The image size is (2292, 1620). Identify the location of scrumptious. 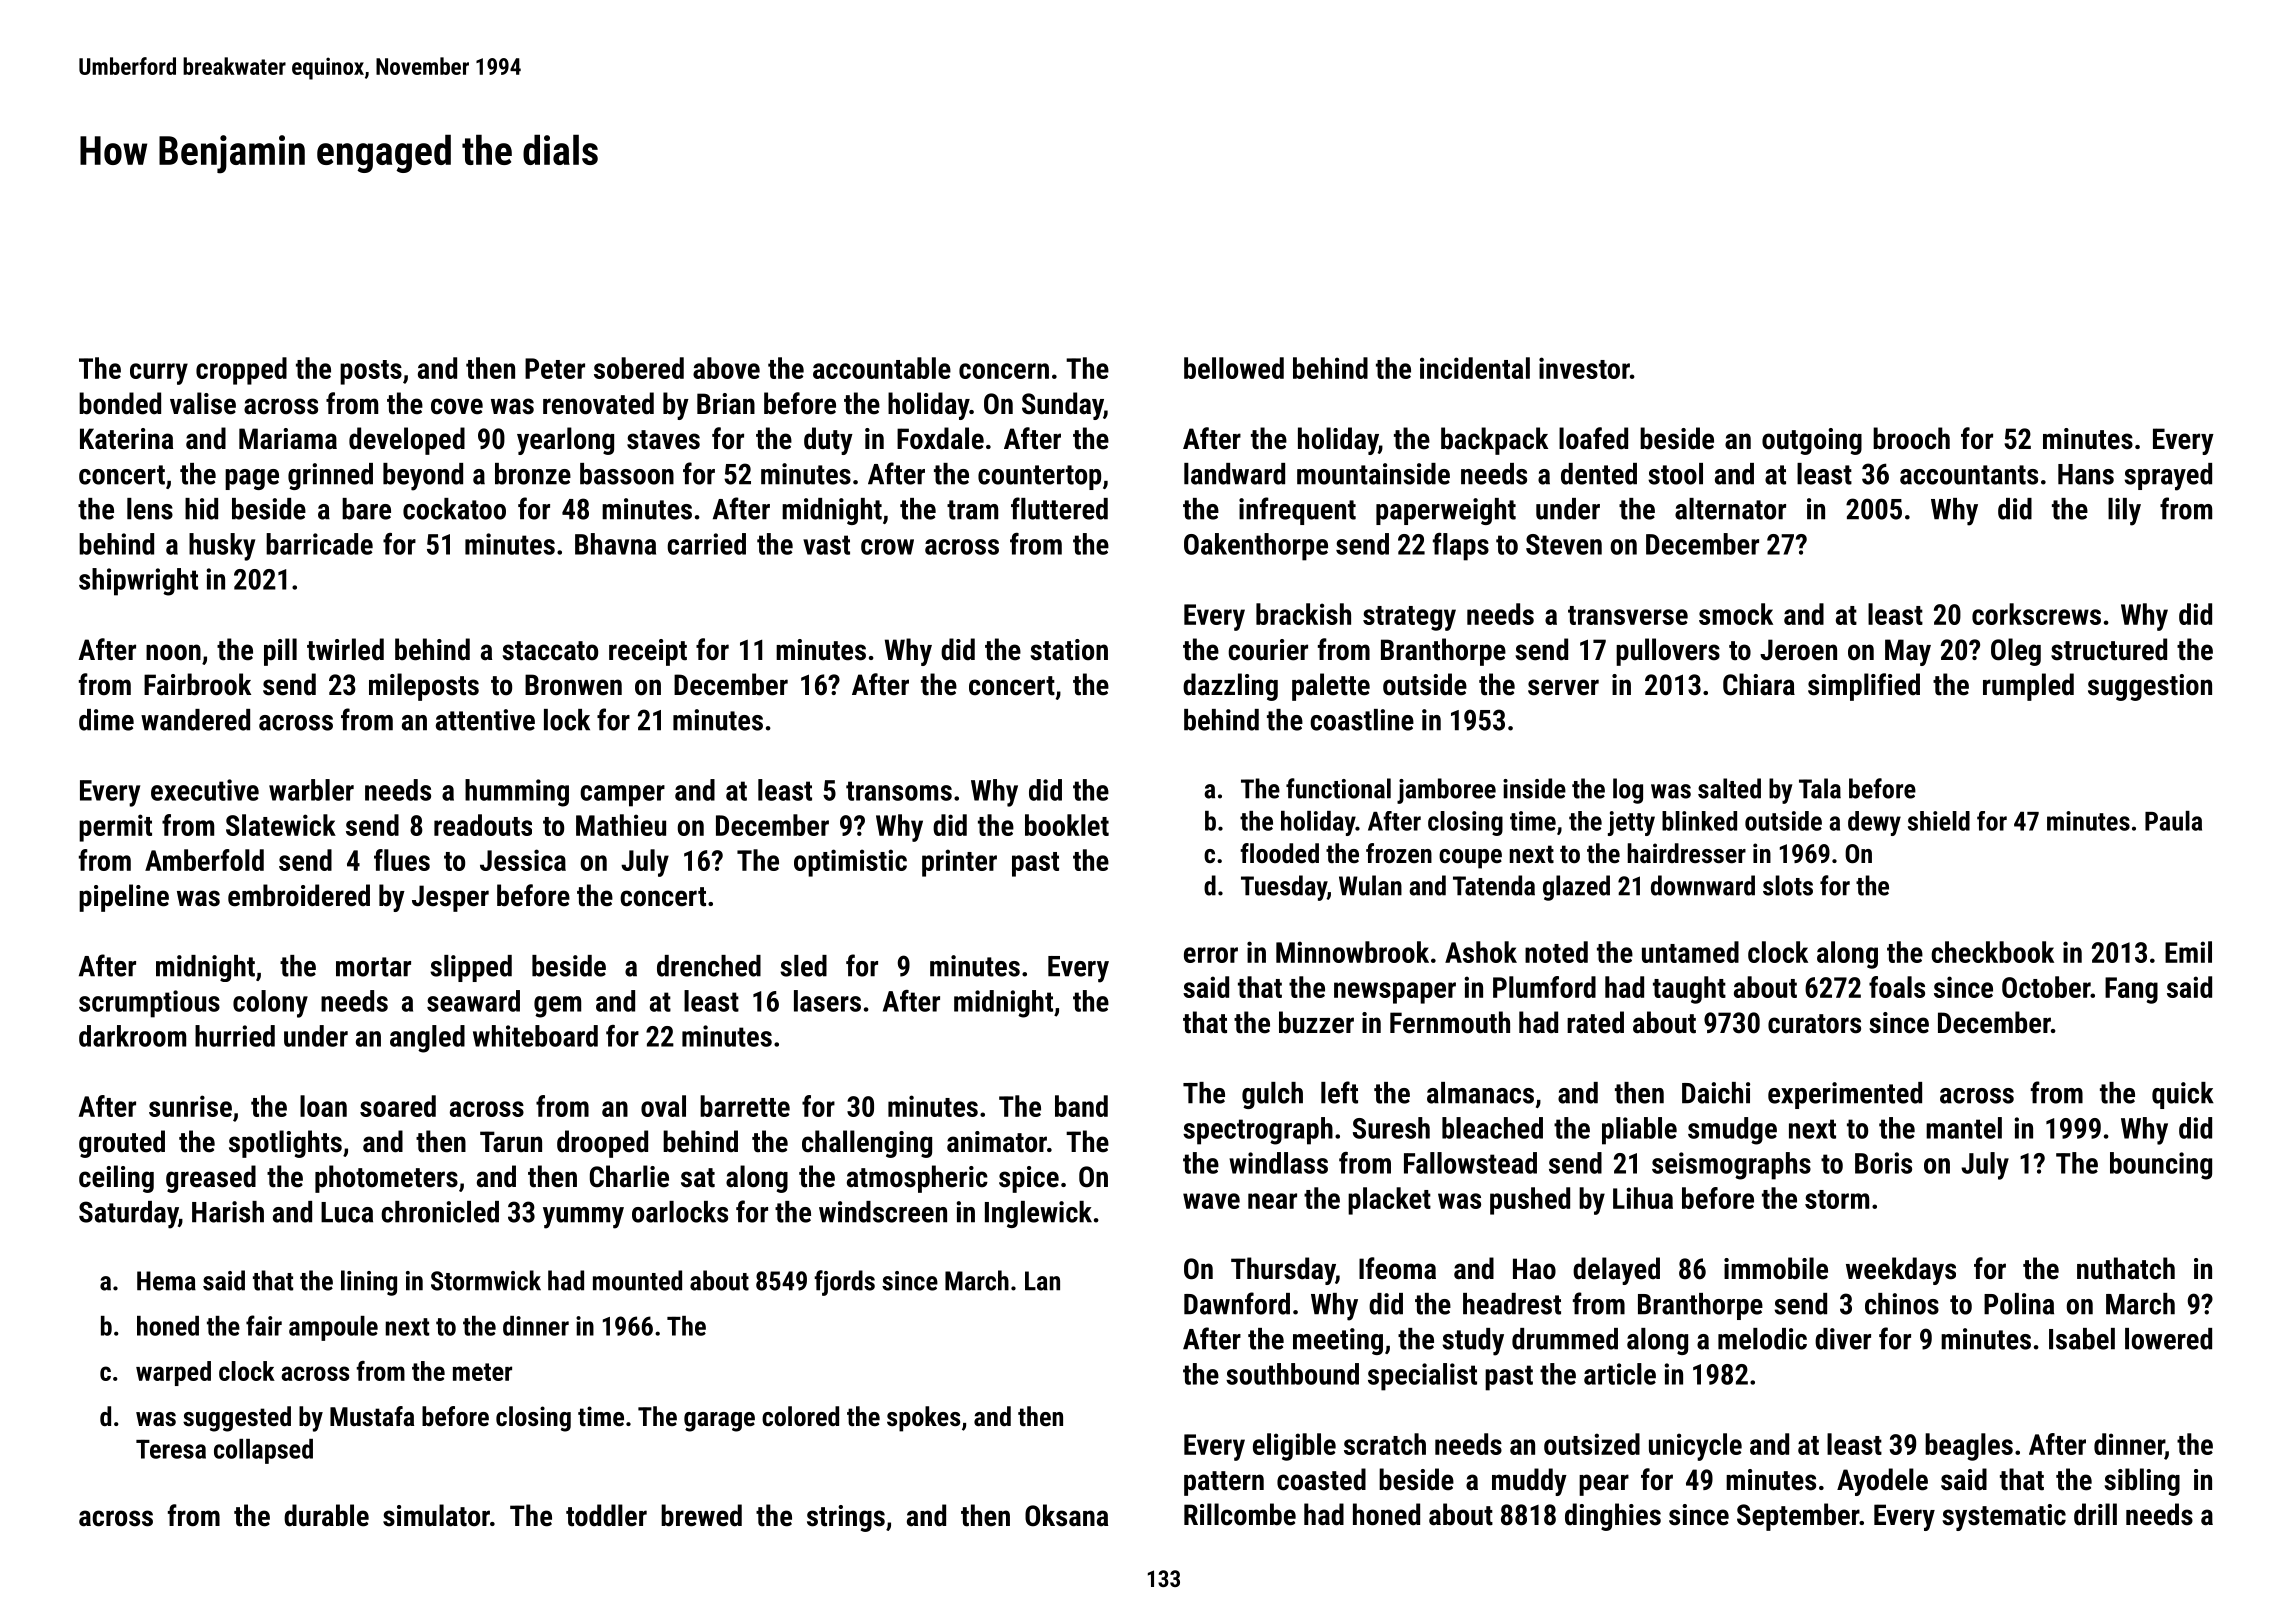
(149, 1004).
